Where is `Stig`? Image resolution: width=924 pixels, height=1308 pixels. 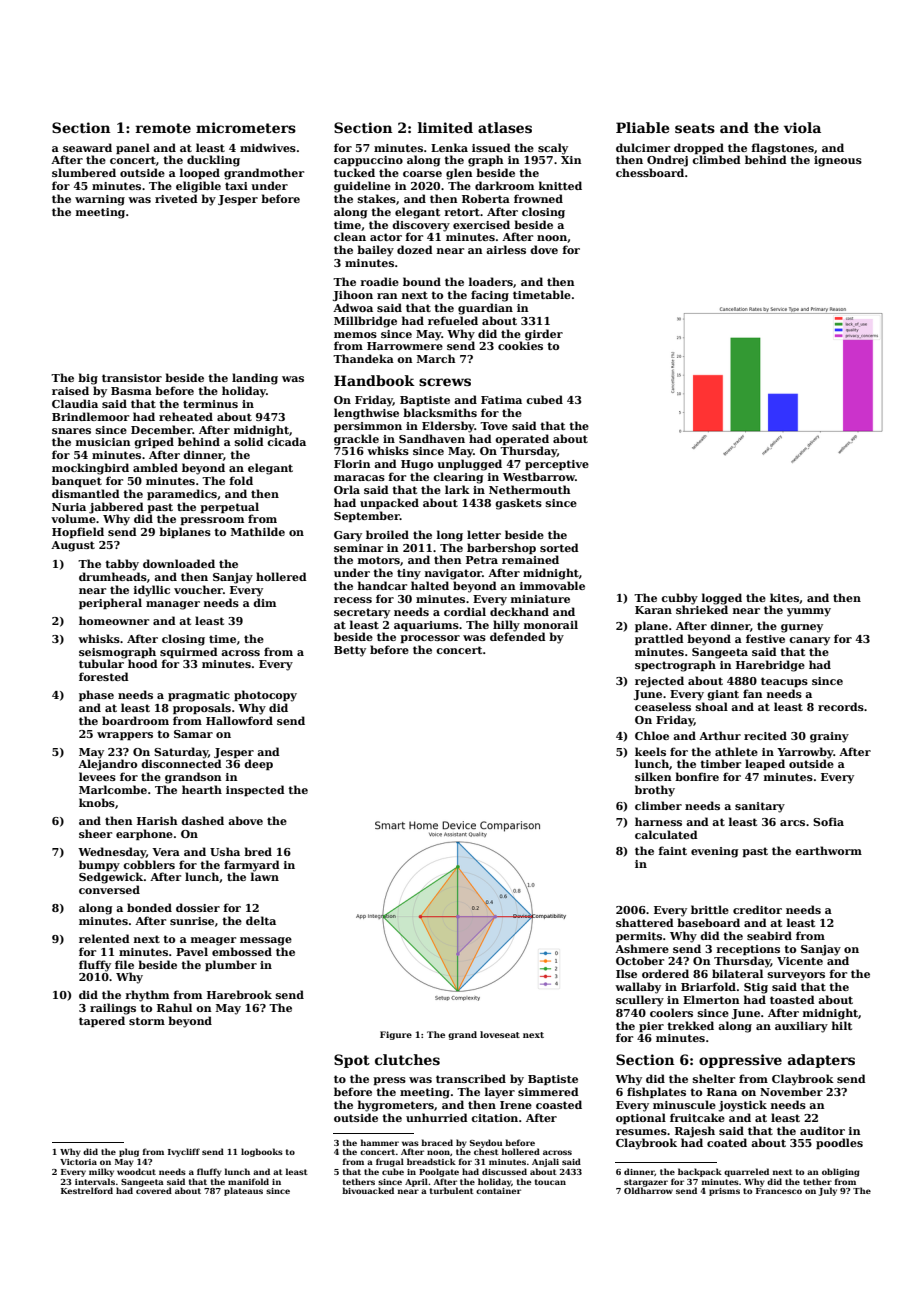 Stig is located at coordinates (756, 988).
